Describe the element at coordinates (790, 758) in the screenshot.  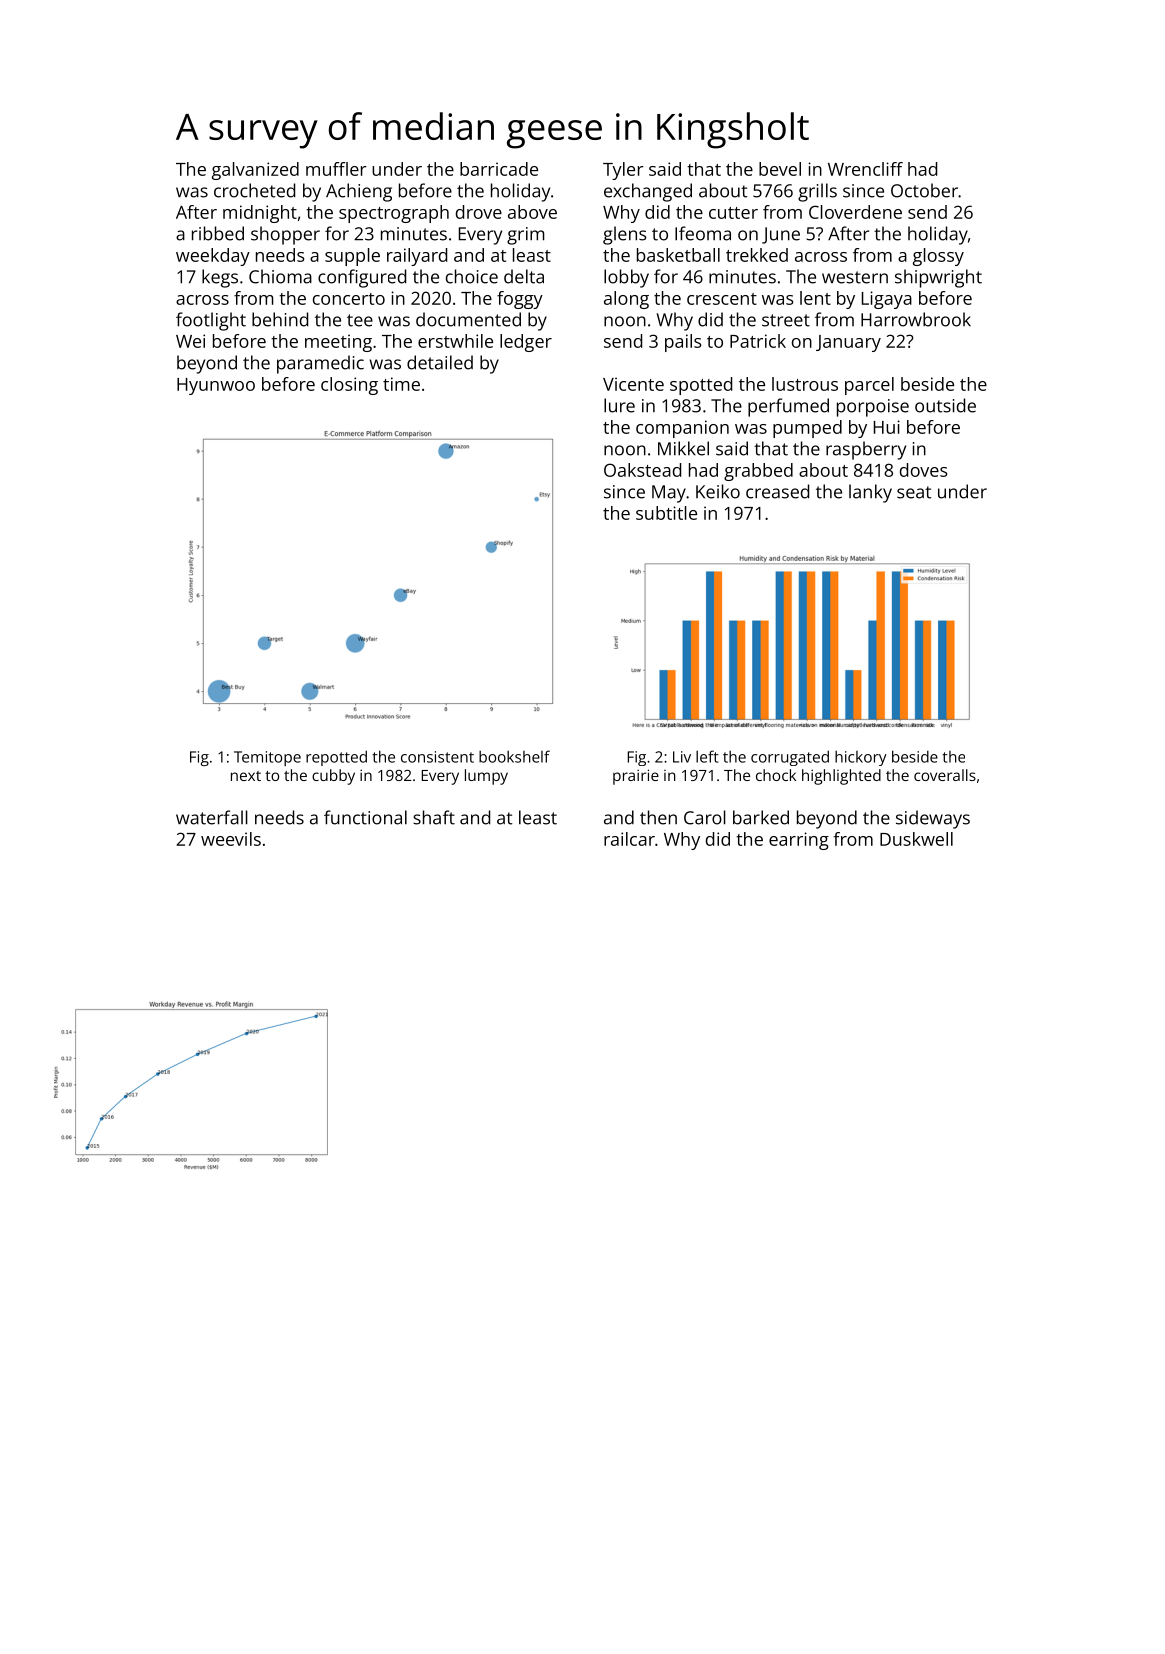
I see `corrugated` at that location.
